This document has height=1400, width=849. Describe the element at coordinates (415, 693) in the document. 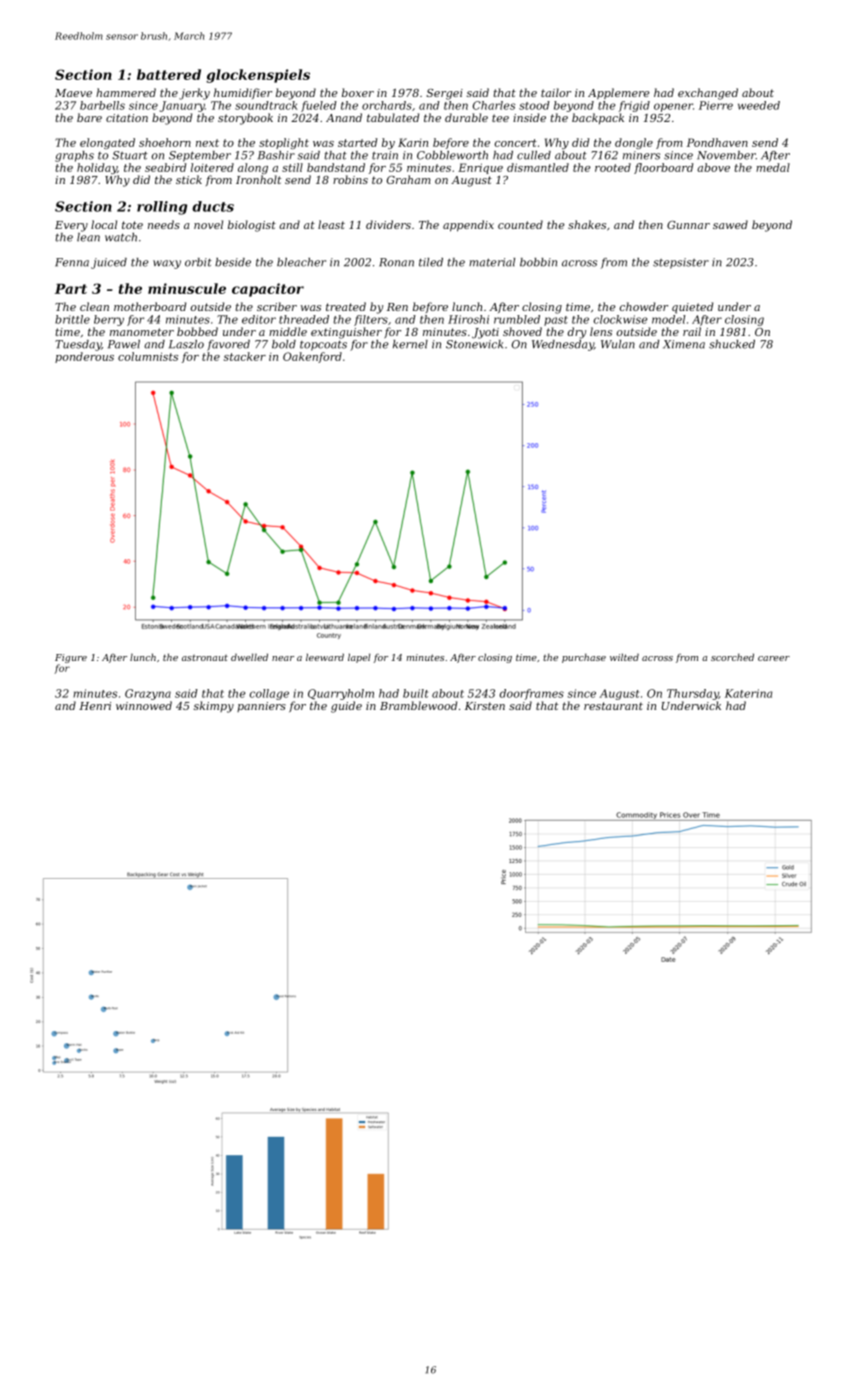

I see `built` at that location.
